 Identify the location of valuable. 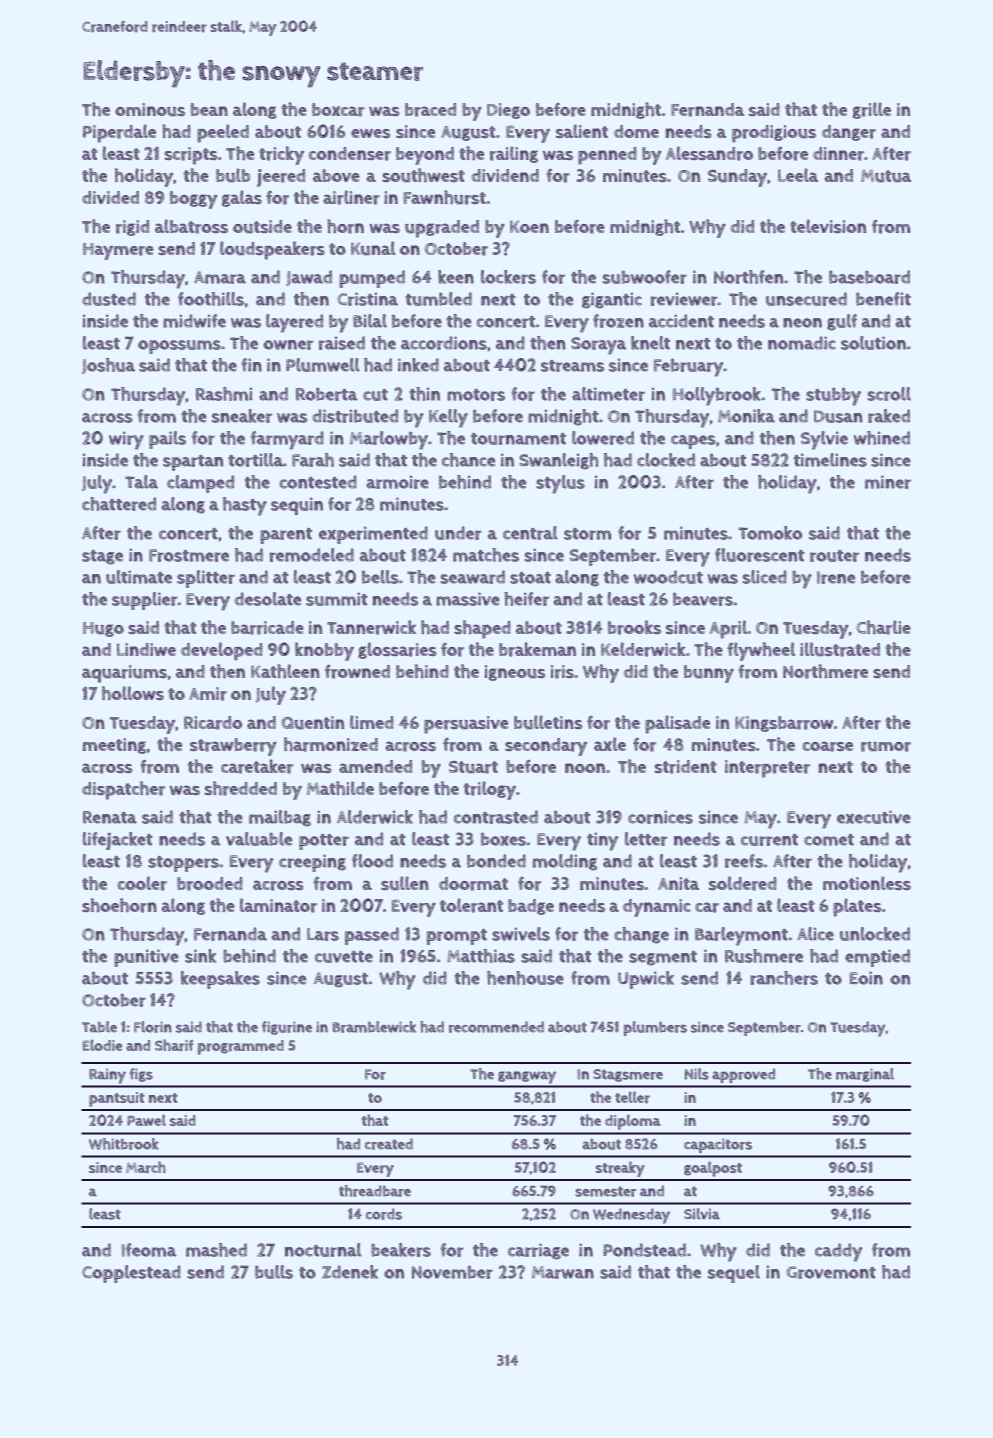
(259, 839).
